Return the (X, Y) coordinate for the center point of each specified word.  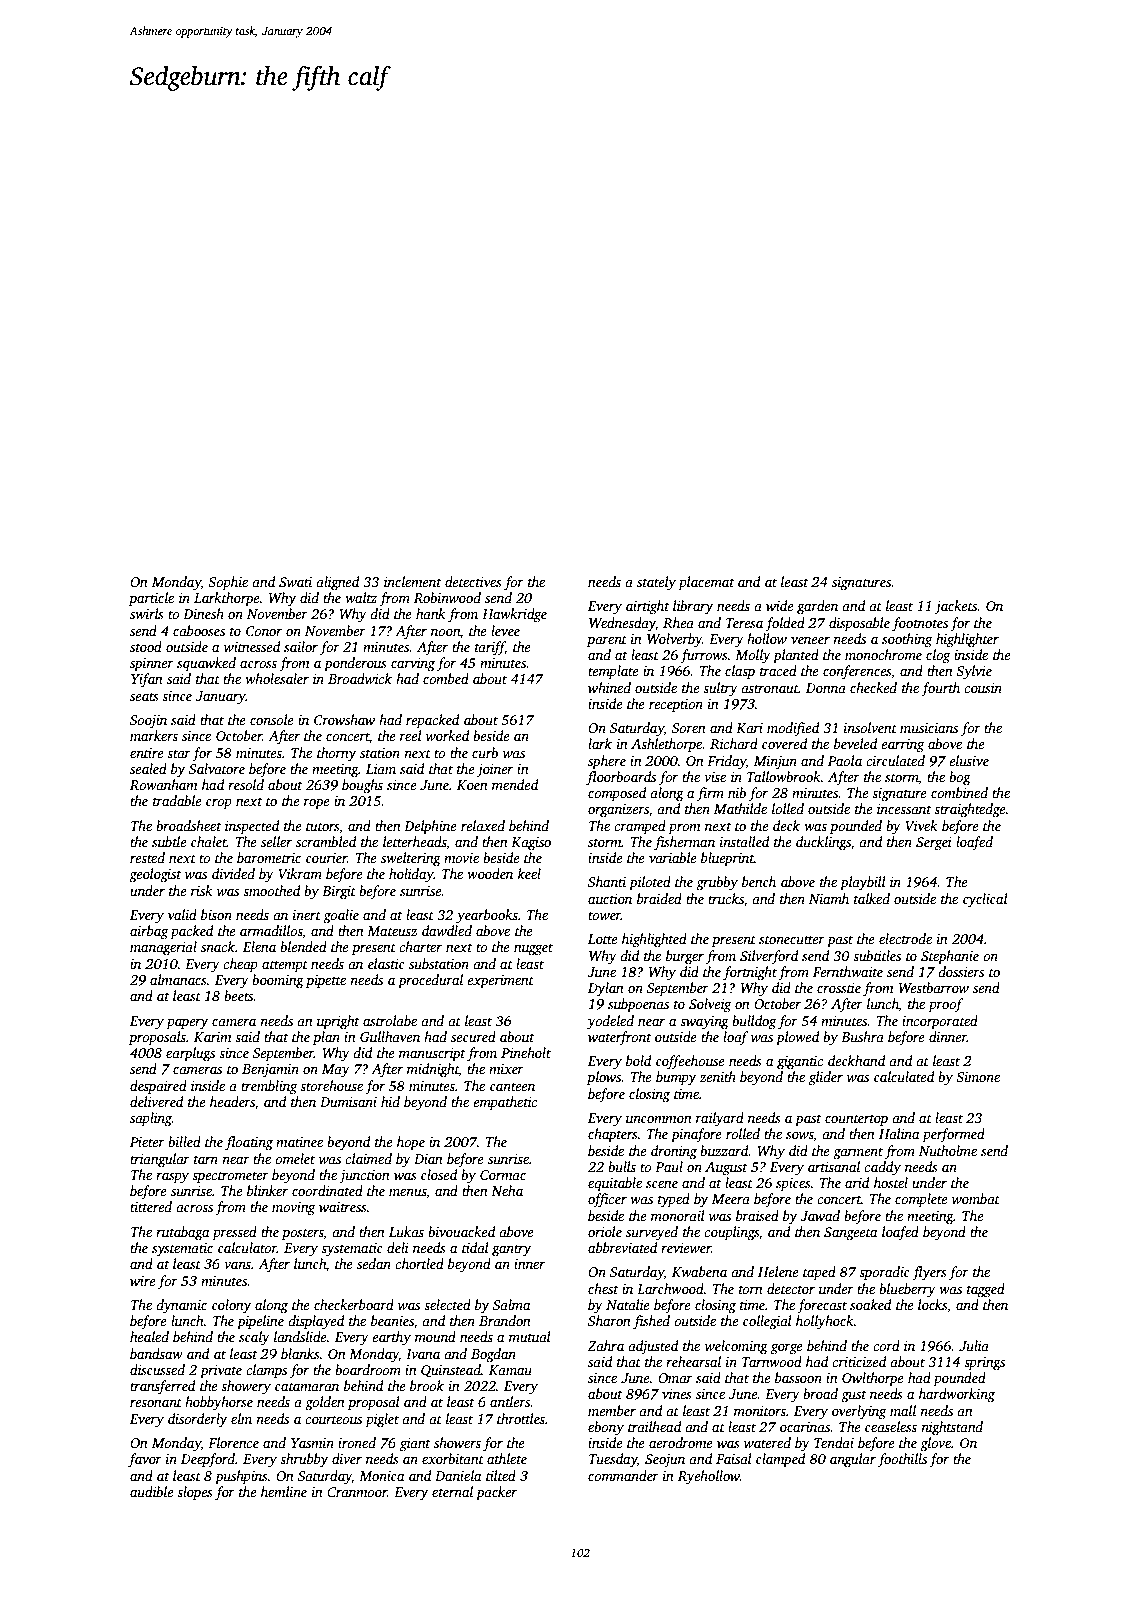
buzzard (724, 1150)
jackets (956, 607)
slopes (195, 1493)
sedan (374, 1263)
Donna (826, 688)
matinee (299, 1142)
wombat (976, 1198)
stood (146, 646)
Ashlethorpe (666, 745)
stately (656, 583)
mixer (506, 1069)
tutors (322, 826)
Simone (978, 1077)
